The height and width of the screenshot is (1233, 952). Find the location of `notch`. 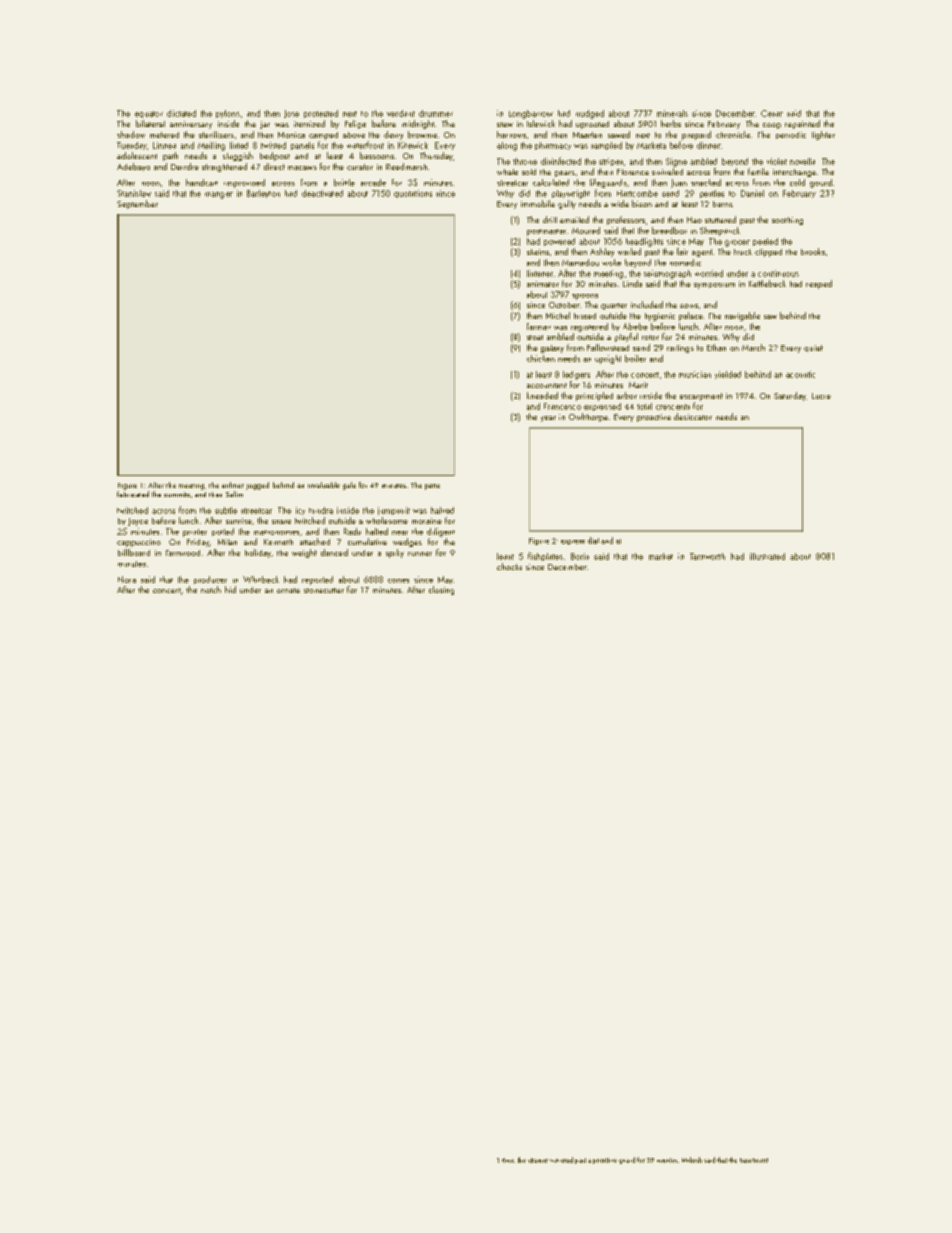

notch is located at coordinates (211, 589).
